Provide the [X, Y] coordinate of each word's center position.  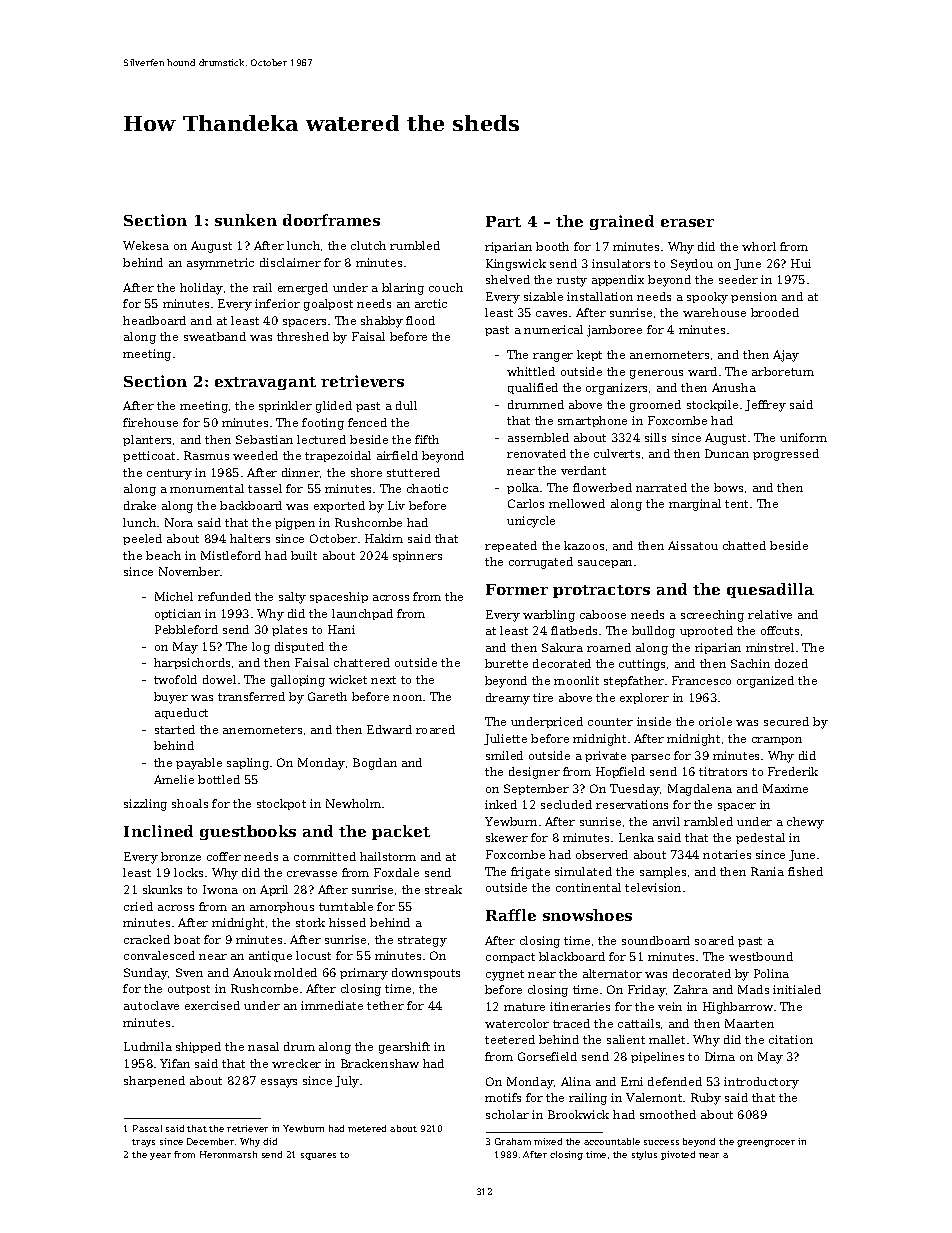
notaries [727, 854]
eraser [687, 223]
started [175, 729]
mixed [548, 1141]
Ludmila [148, 1046]
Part [503, 221]
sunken [246, 220]
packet [401, 832]
